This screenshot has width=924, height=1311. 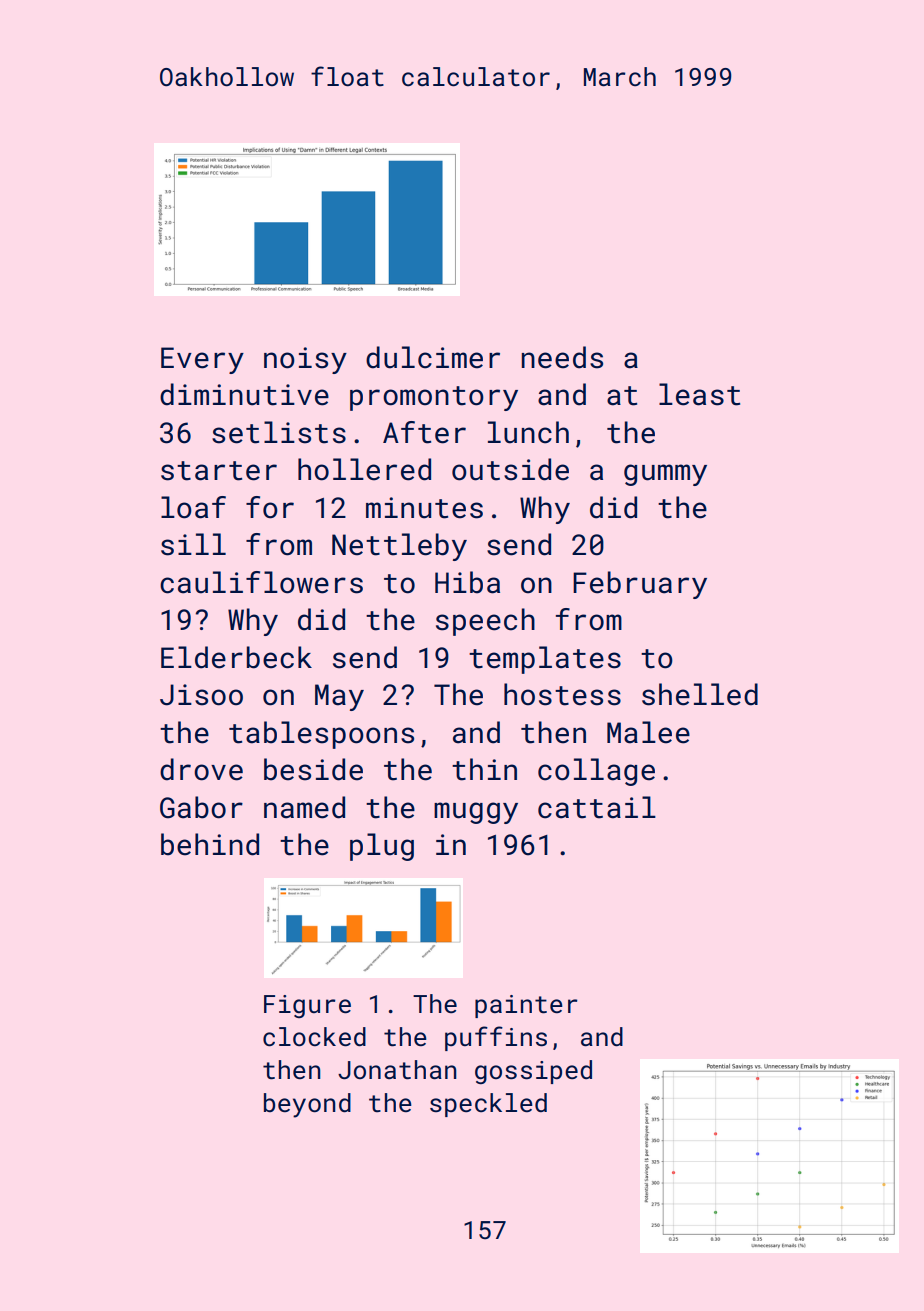 What do you see at coordinates (433, 357) in the screenshot?
I see `dulcimer` at bounding box center [433, 357].
